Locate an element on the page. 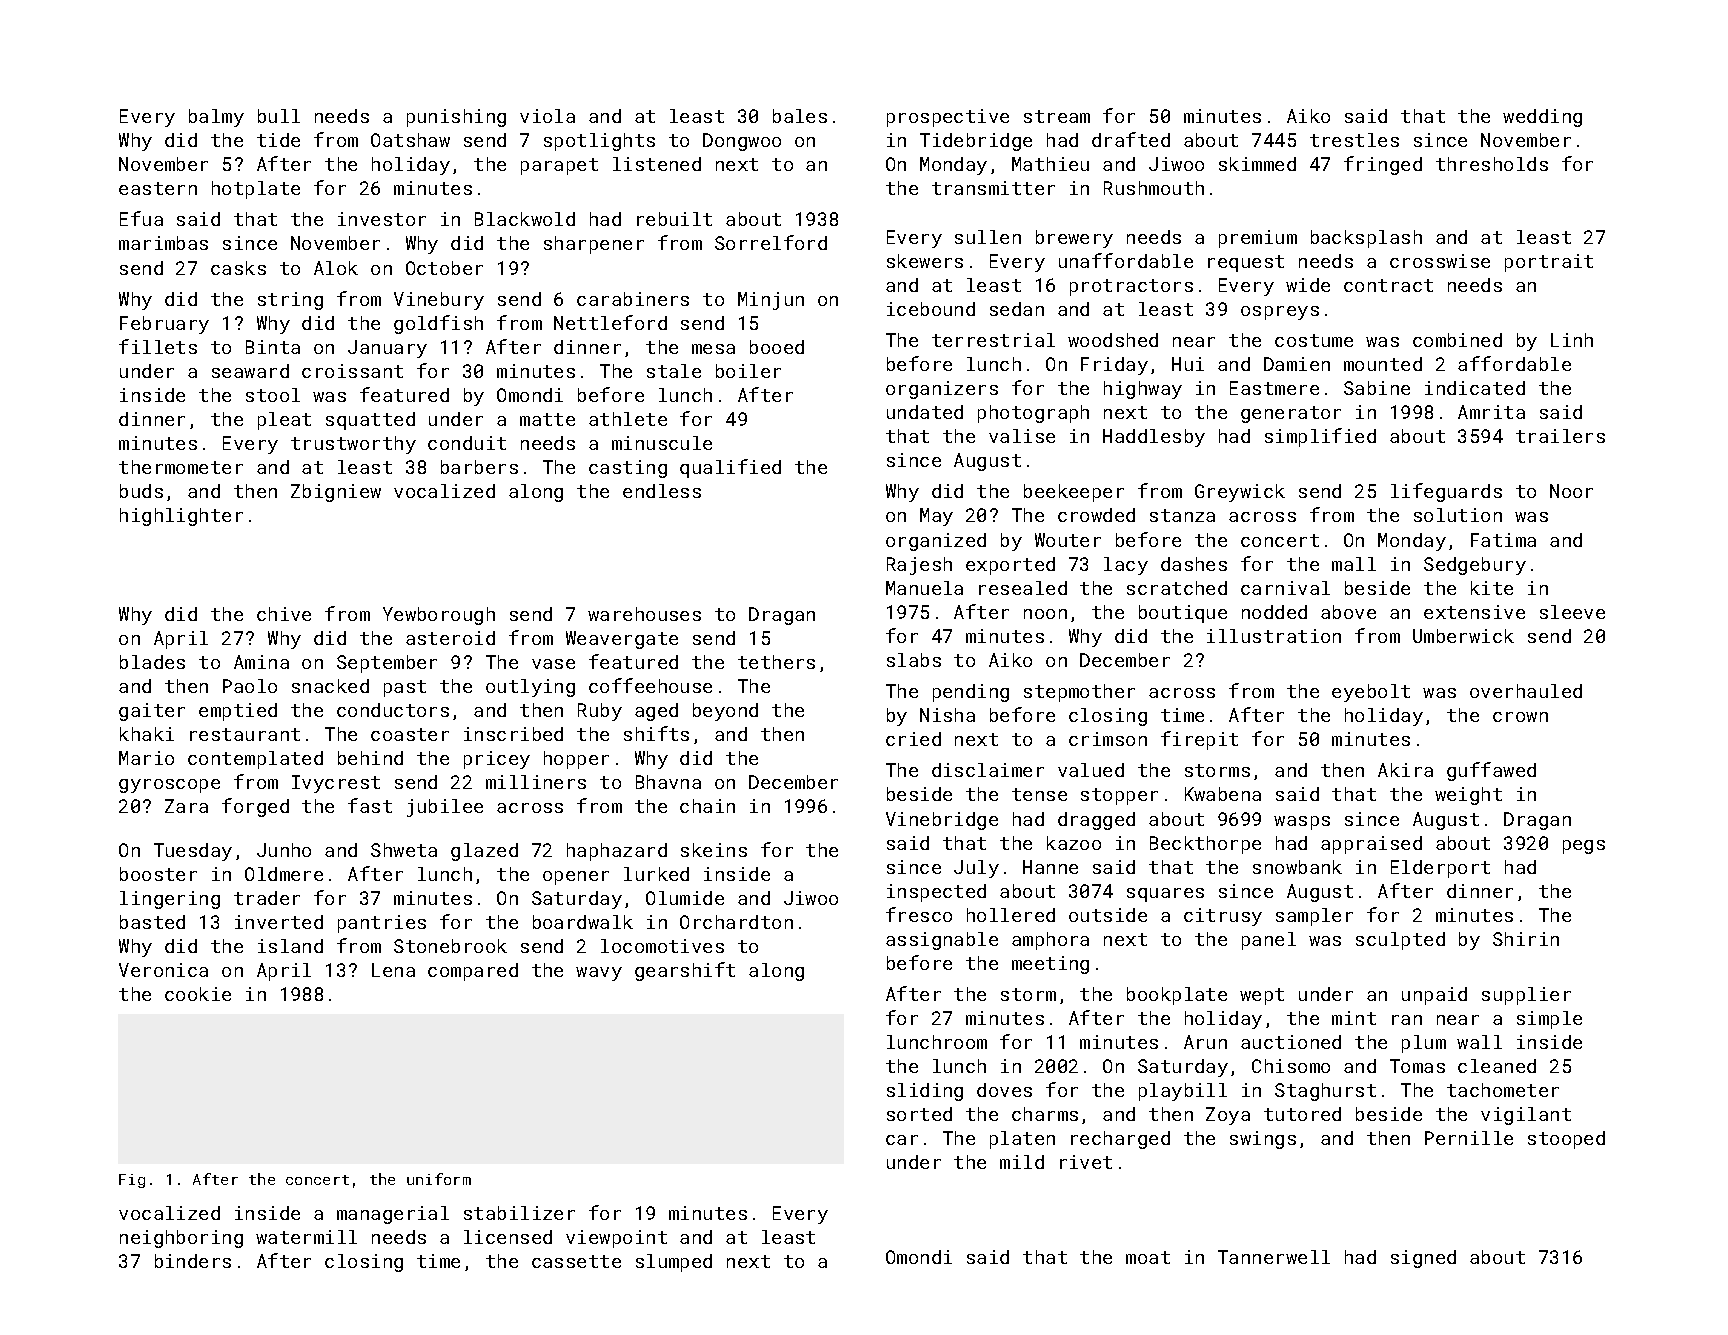 The height and width of the page is (1335, 1728). mild is located at coordinates (1022, 1162).
